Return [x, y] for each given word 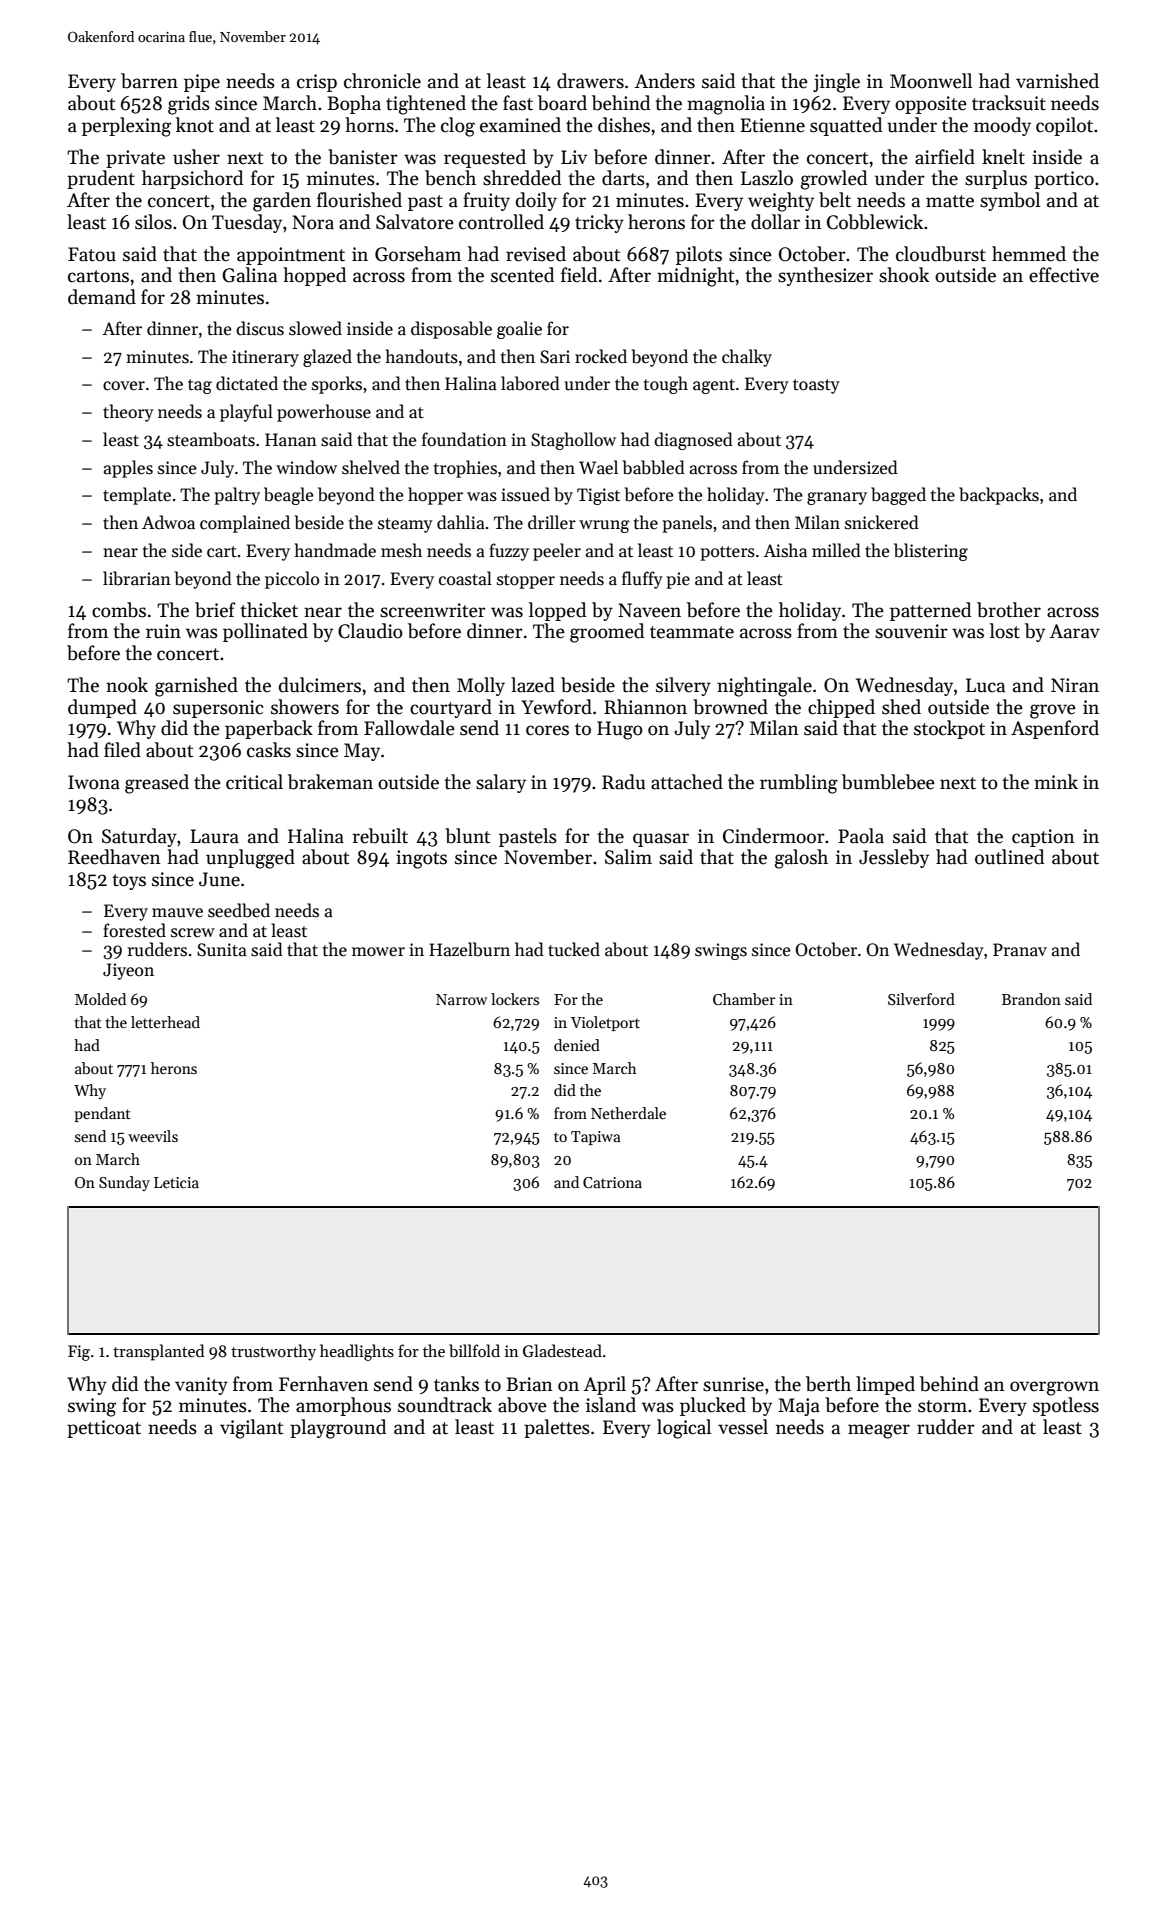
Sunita [222, 950]
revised [536, 254]
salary [501, 783]
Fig [79, 1353]
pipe [202, 83]
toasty [816, 386]
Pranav [1020, 950]
